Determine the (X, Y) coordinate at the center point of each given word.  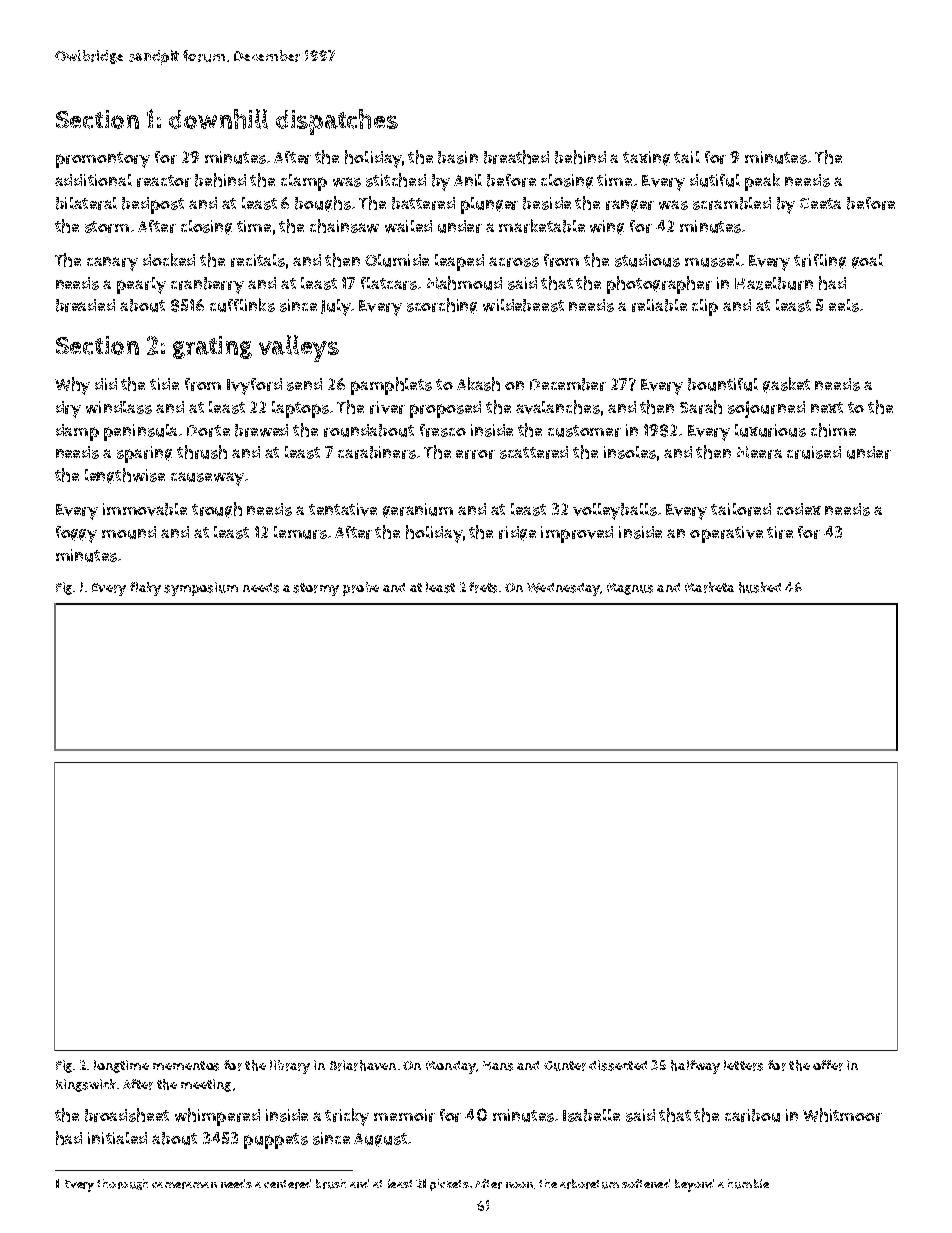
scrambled (732, 203)
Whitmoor (842, 1115)
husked (760, 587)
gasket (786, 385)
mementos (186, 1066)
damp (77, 432)
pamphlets (391, 386)
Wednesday (563, 589)
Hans (498, 1066)
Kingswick (86, 1085)
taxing (646, 158)
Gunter (565, 1066)
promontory (103, 160)
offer (828, 1065)
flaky (145, 589)
